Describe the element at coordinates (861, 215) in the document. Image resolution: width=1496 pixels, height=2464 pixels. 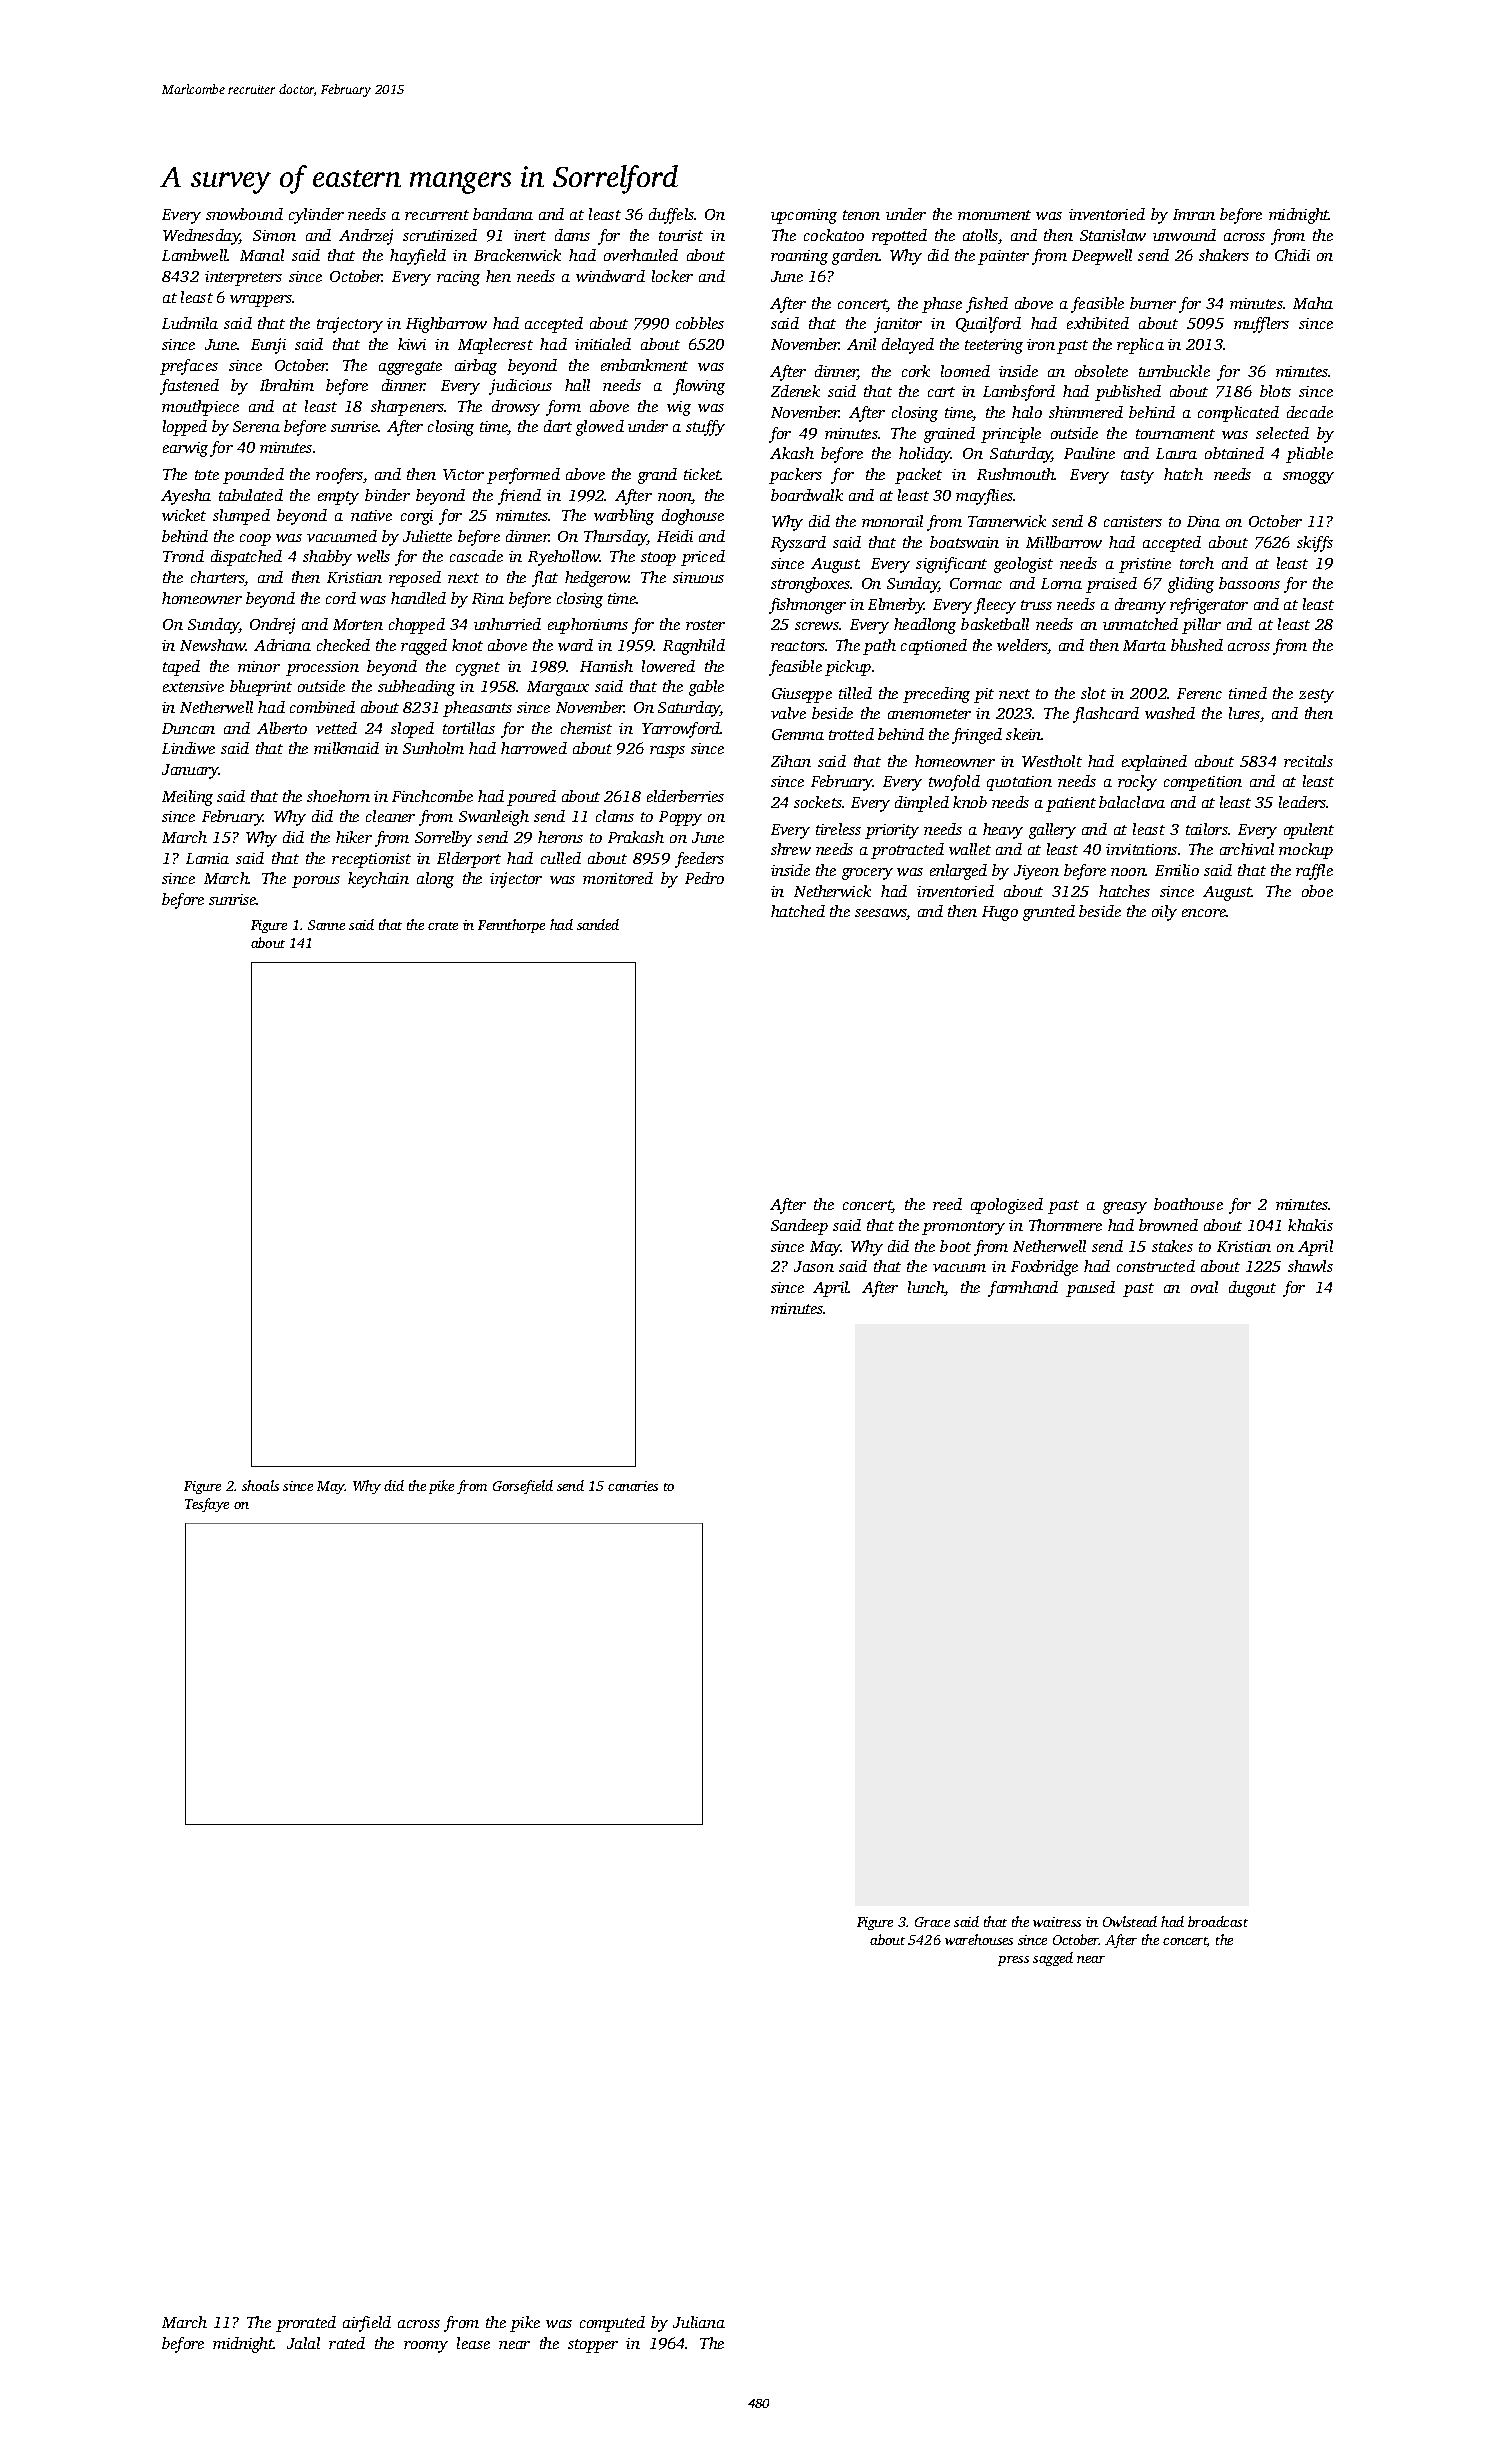
I see `tenon` at that location.
